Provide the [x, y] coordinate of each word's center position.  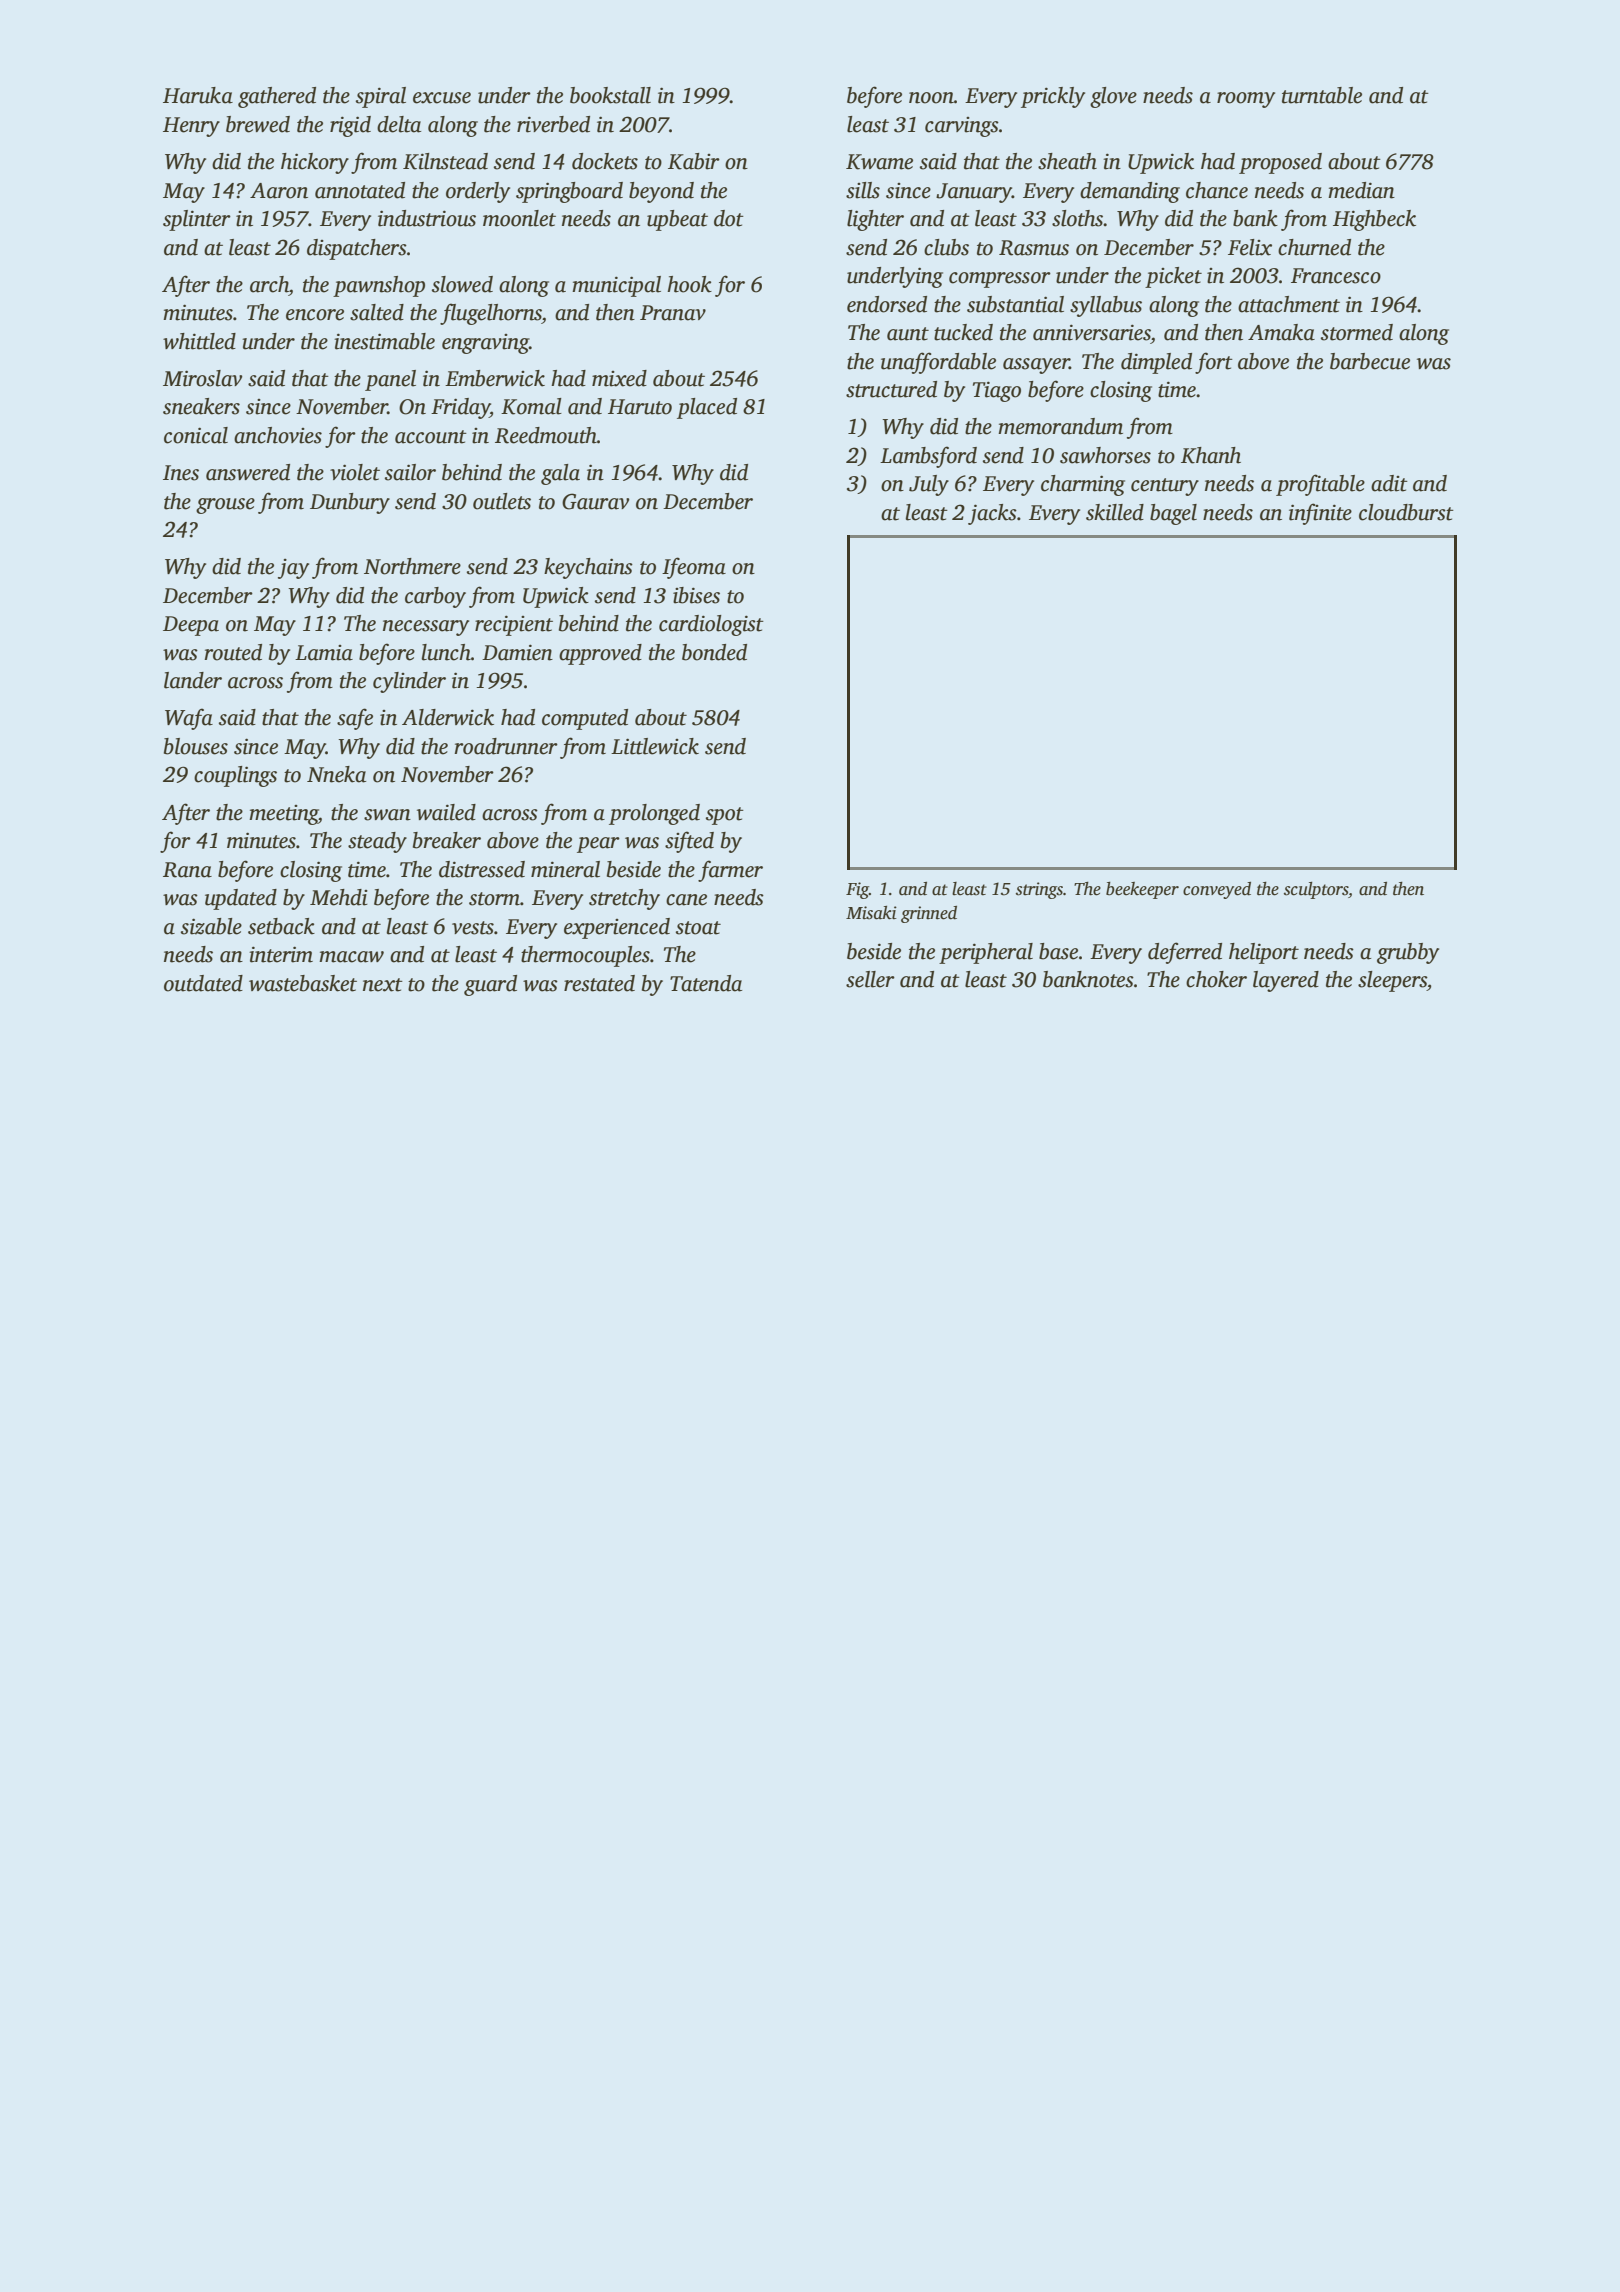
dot [729, 218]
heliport [1264, 953]
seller [870, 979]
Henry [191, 127]
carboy [435, 597]
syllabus [1106, 306]
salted [377, 312]
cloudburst [1406, 512]
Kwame [879, 162]
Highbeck [1374, 220]
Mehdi [339, 897]
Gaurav [595, 501]
